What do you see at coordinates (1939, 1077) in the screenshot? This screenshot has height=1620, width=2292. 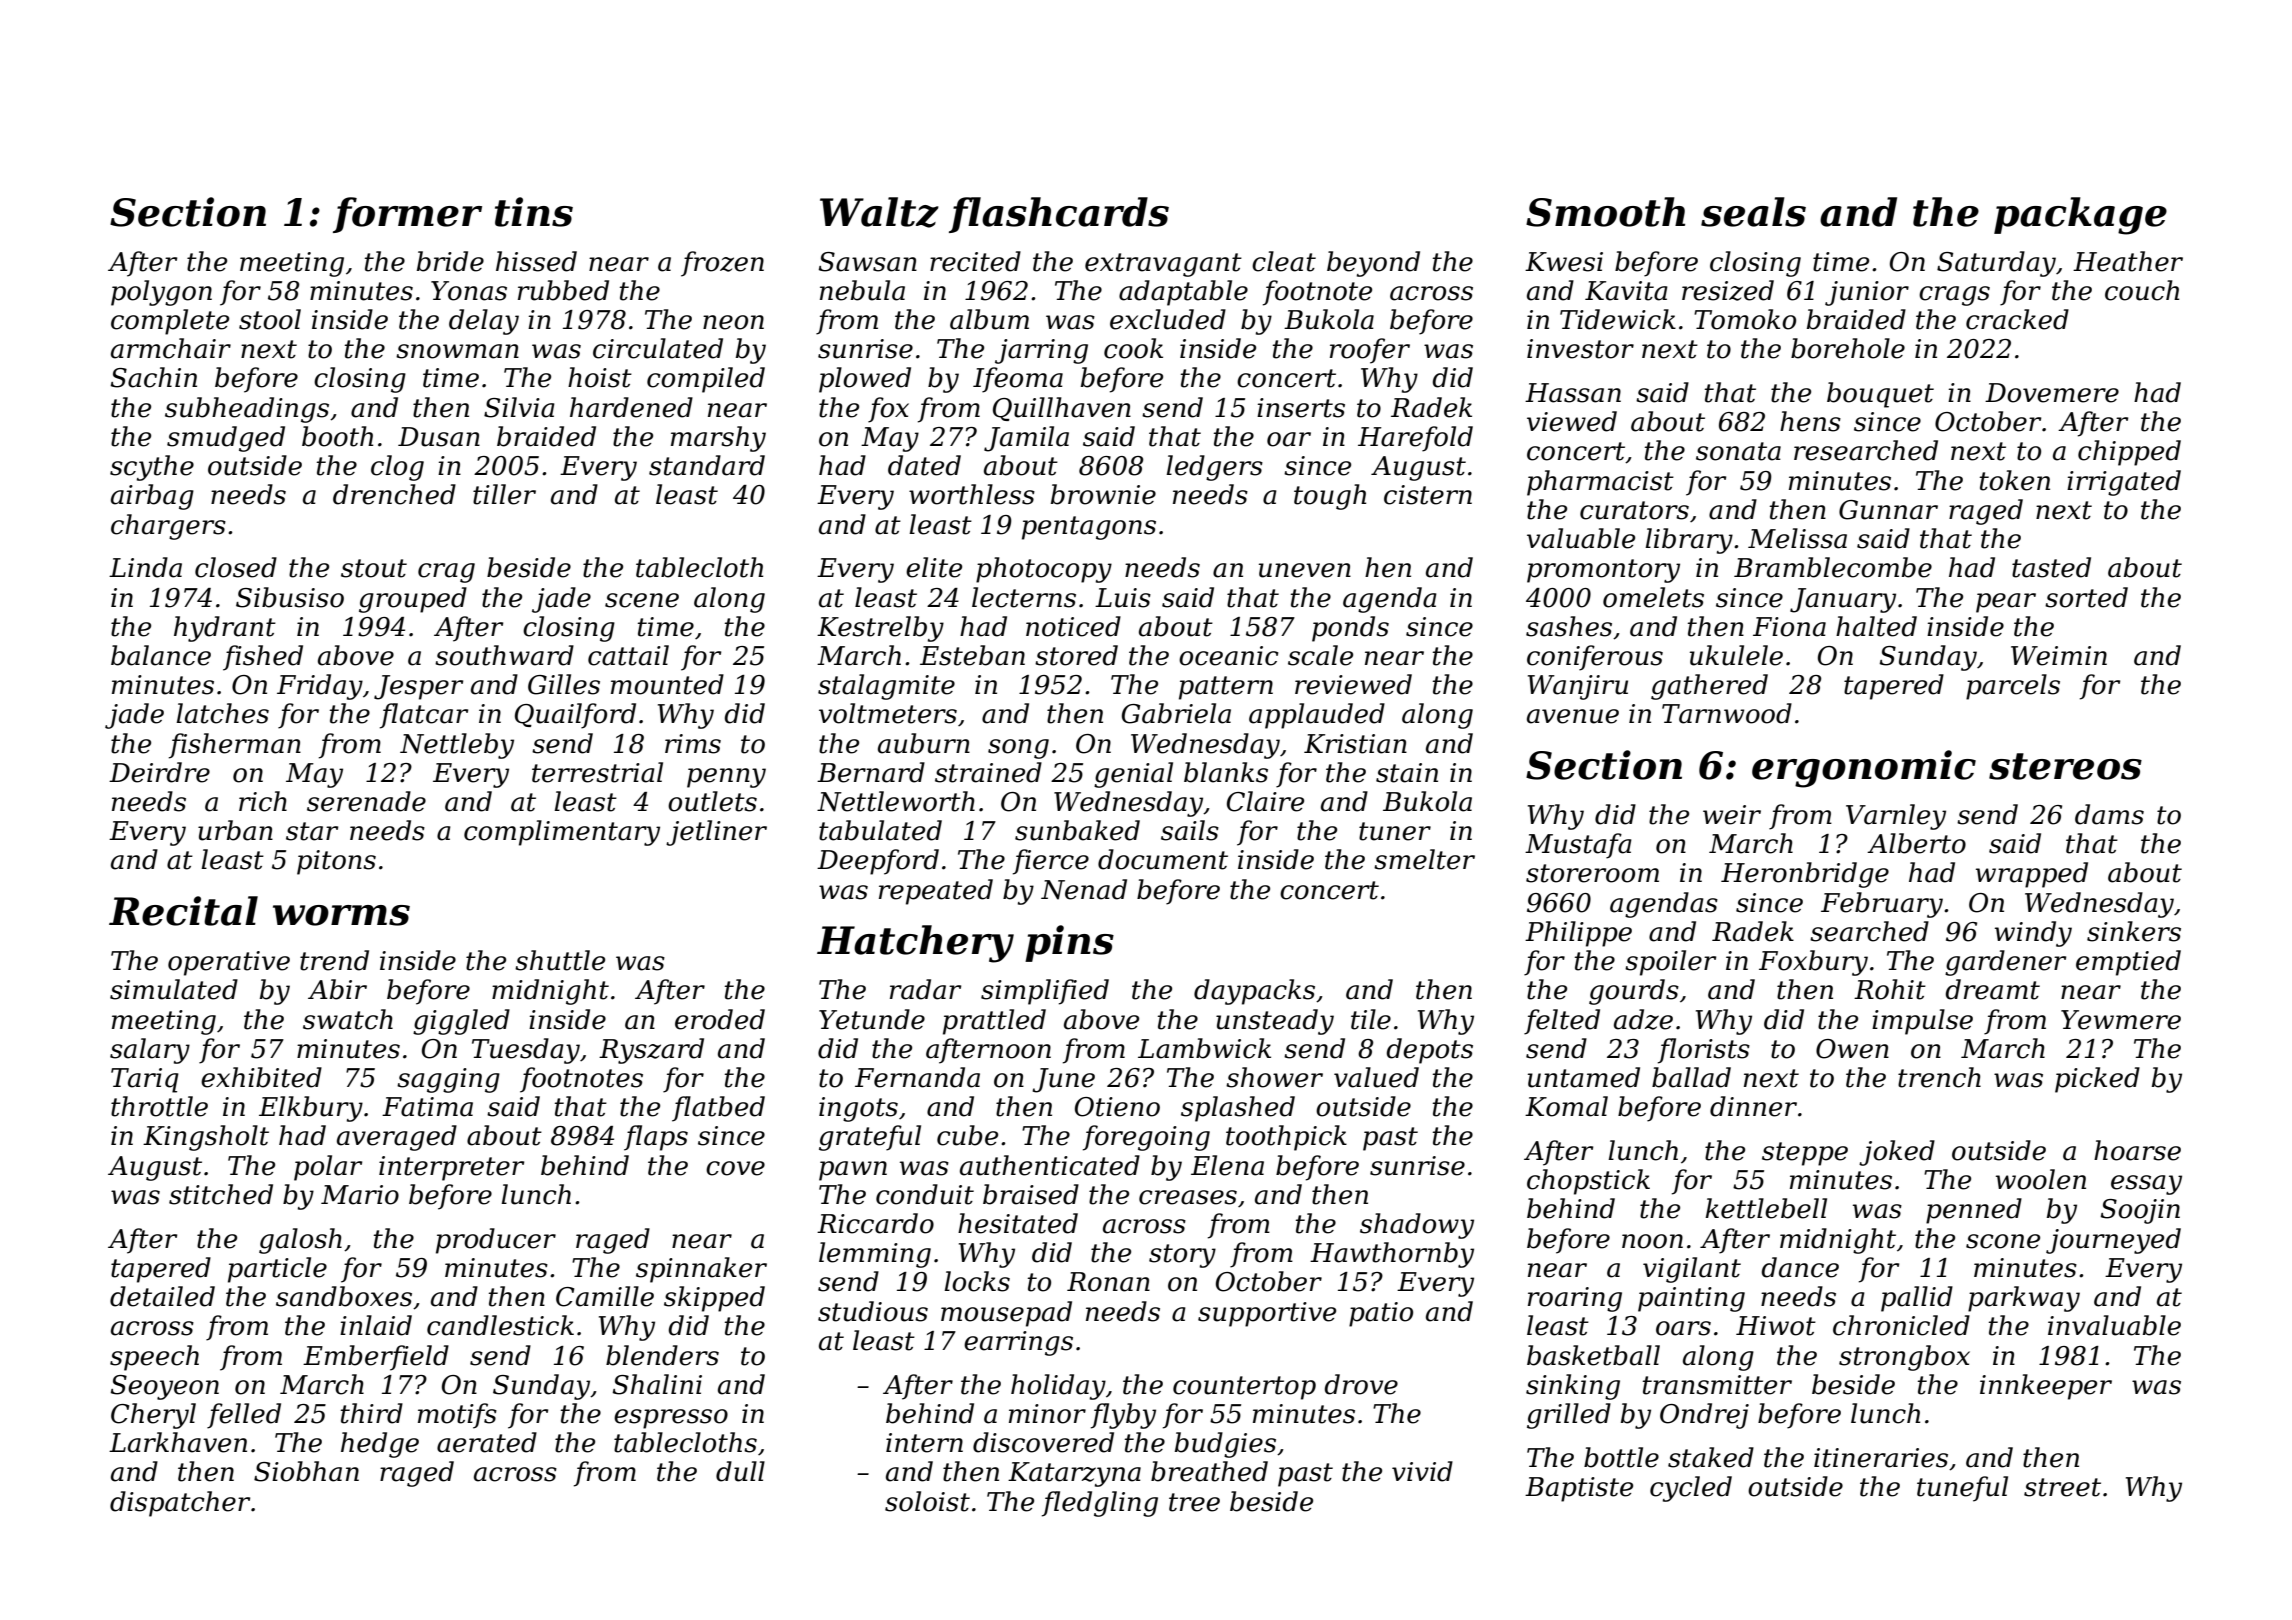 I see `trench` at bounding box center [1939, 1077].
